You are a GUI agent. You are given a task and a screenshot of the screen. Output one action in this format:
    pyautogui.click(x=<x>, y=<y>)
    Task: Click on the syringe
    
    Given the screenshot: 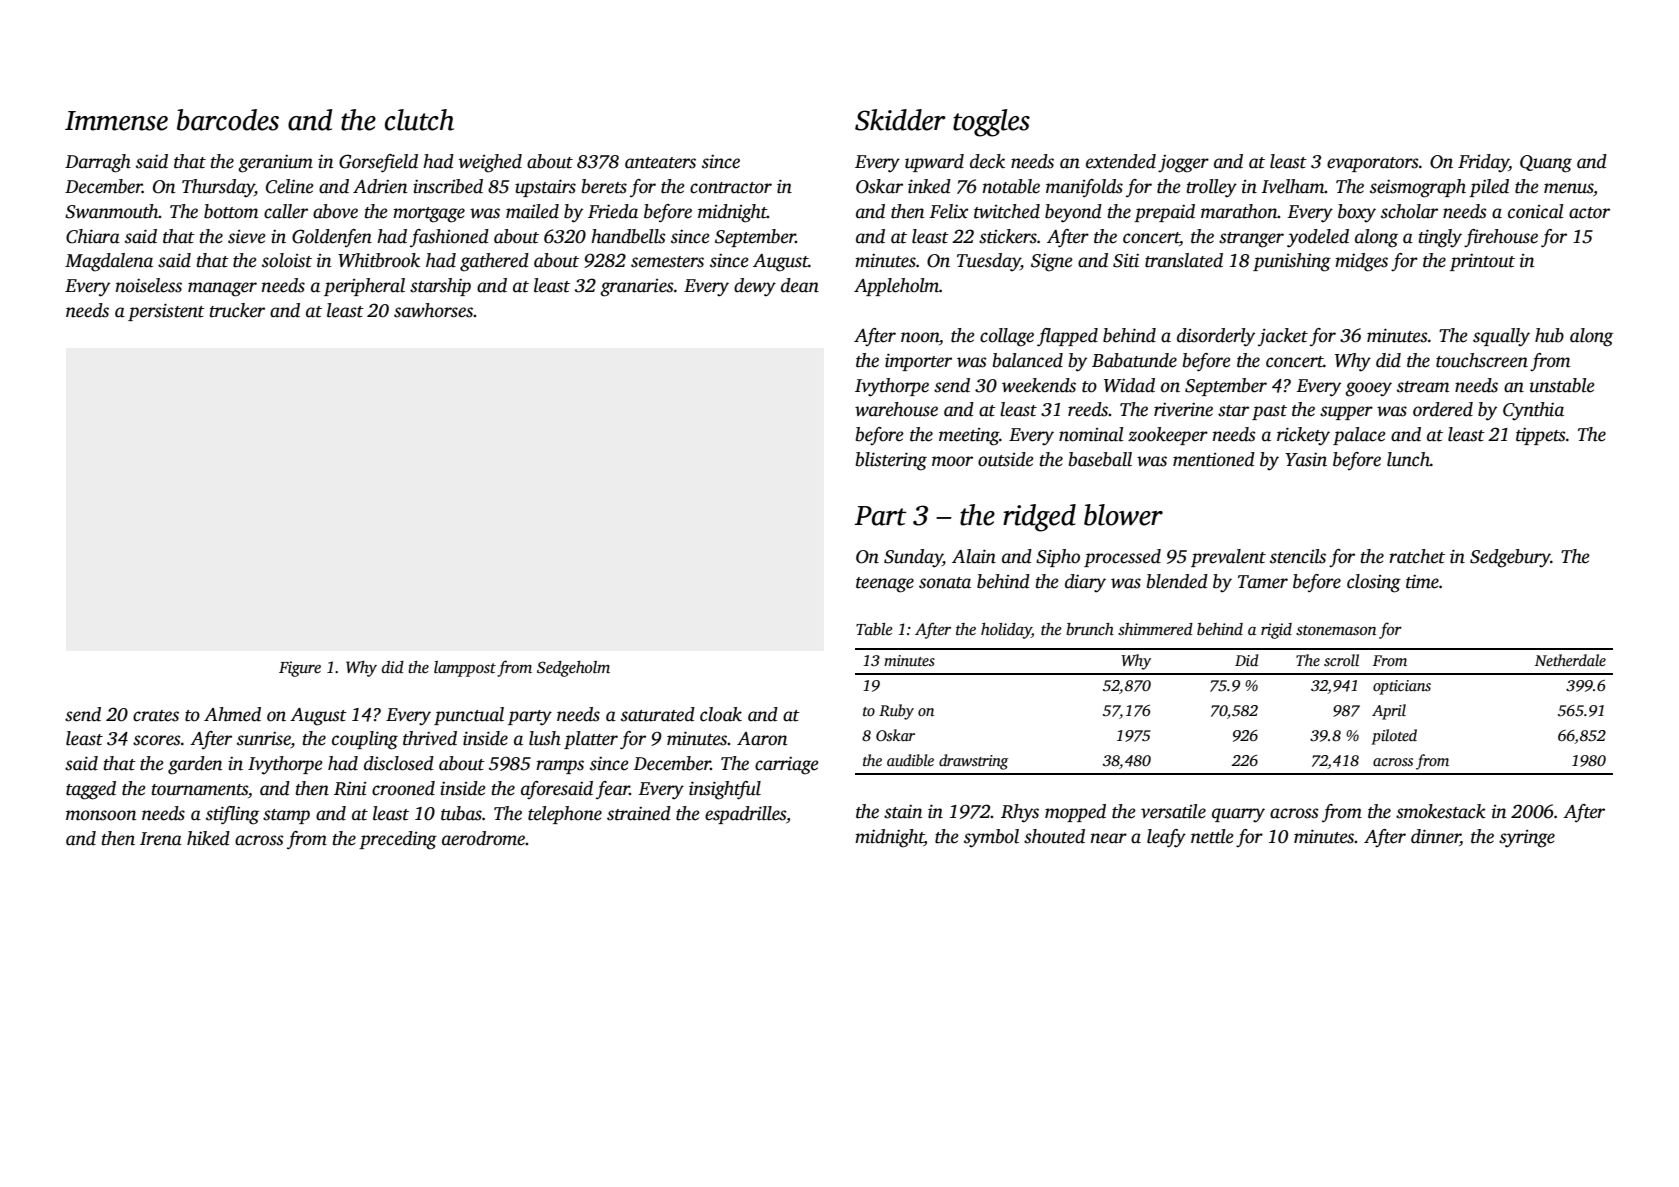 What is the action you would take?
    pyautogui.click(x=1527, y=839)
